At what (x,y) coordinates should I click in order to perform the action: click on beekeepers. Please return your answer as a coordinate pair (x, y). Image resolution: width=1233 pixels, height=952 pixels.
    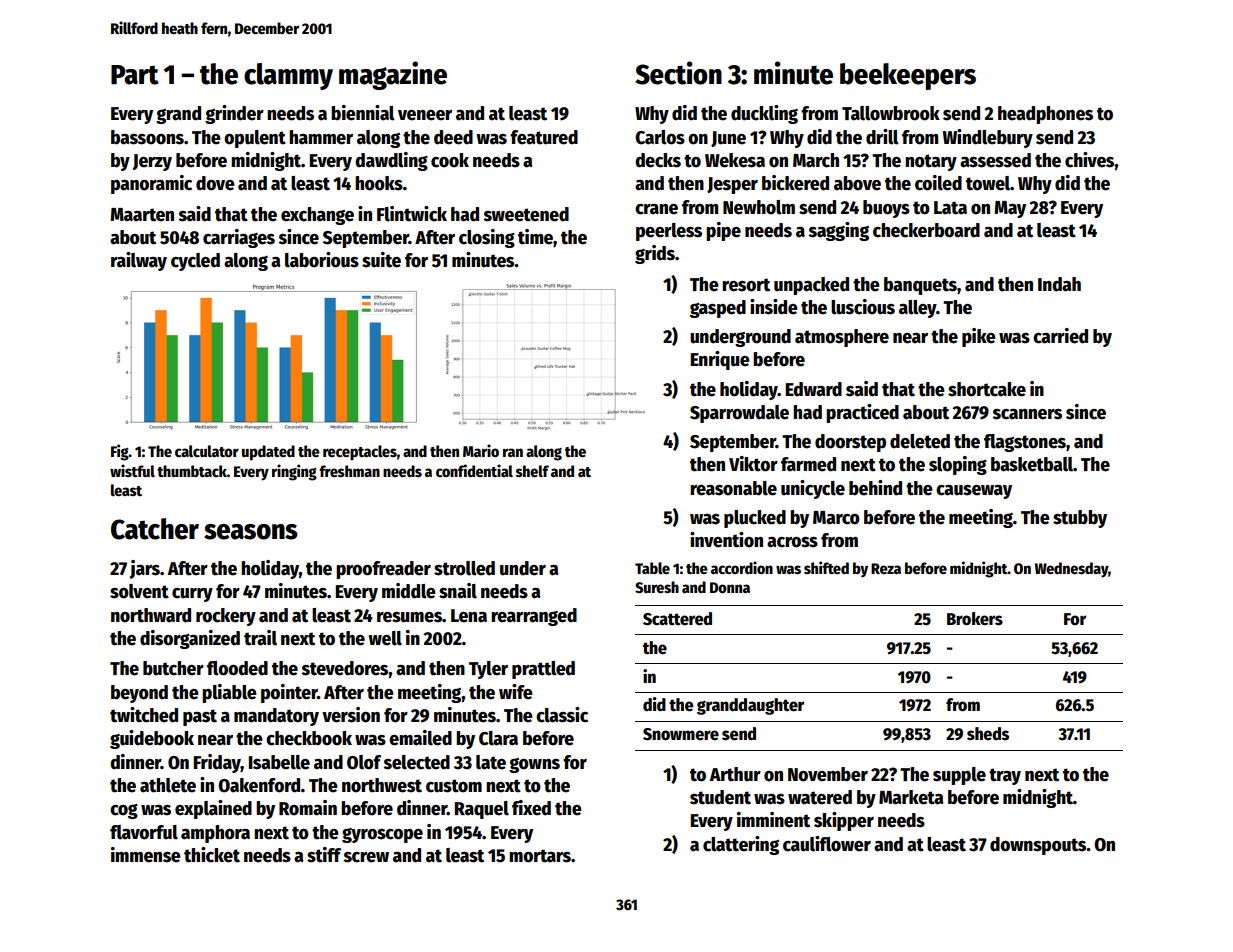
    Looking at the image, I should click on (908, 76).
